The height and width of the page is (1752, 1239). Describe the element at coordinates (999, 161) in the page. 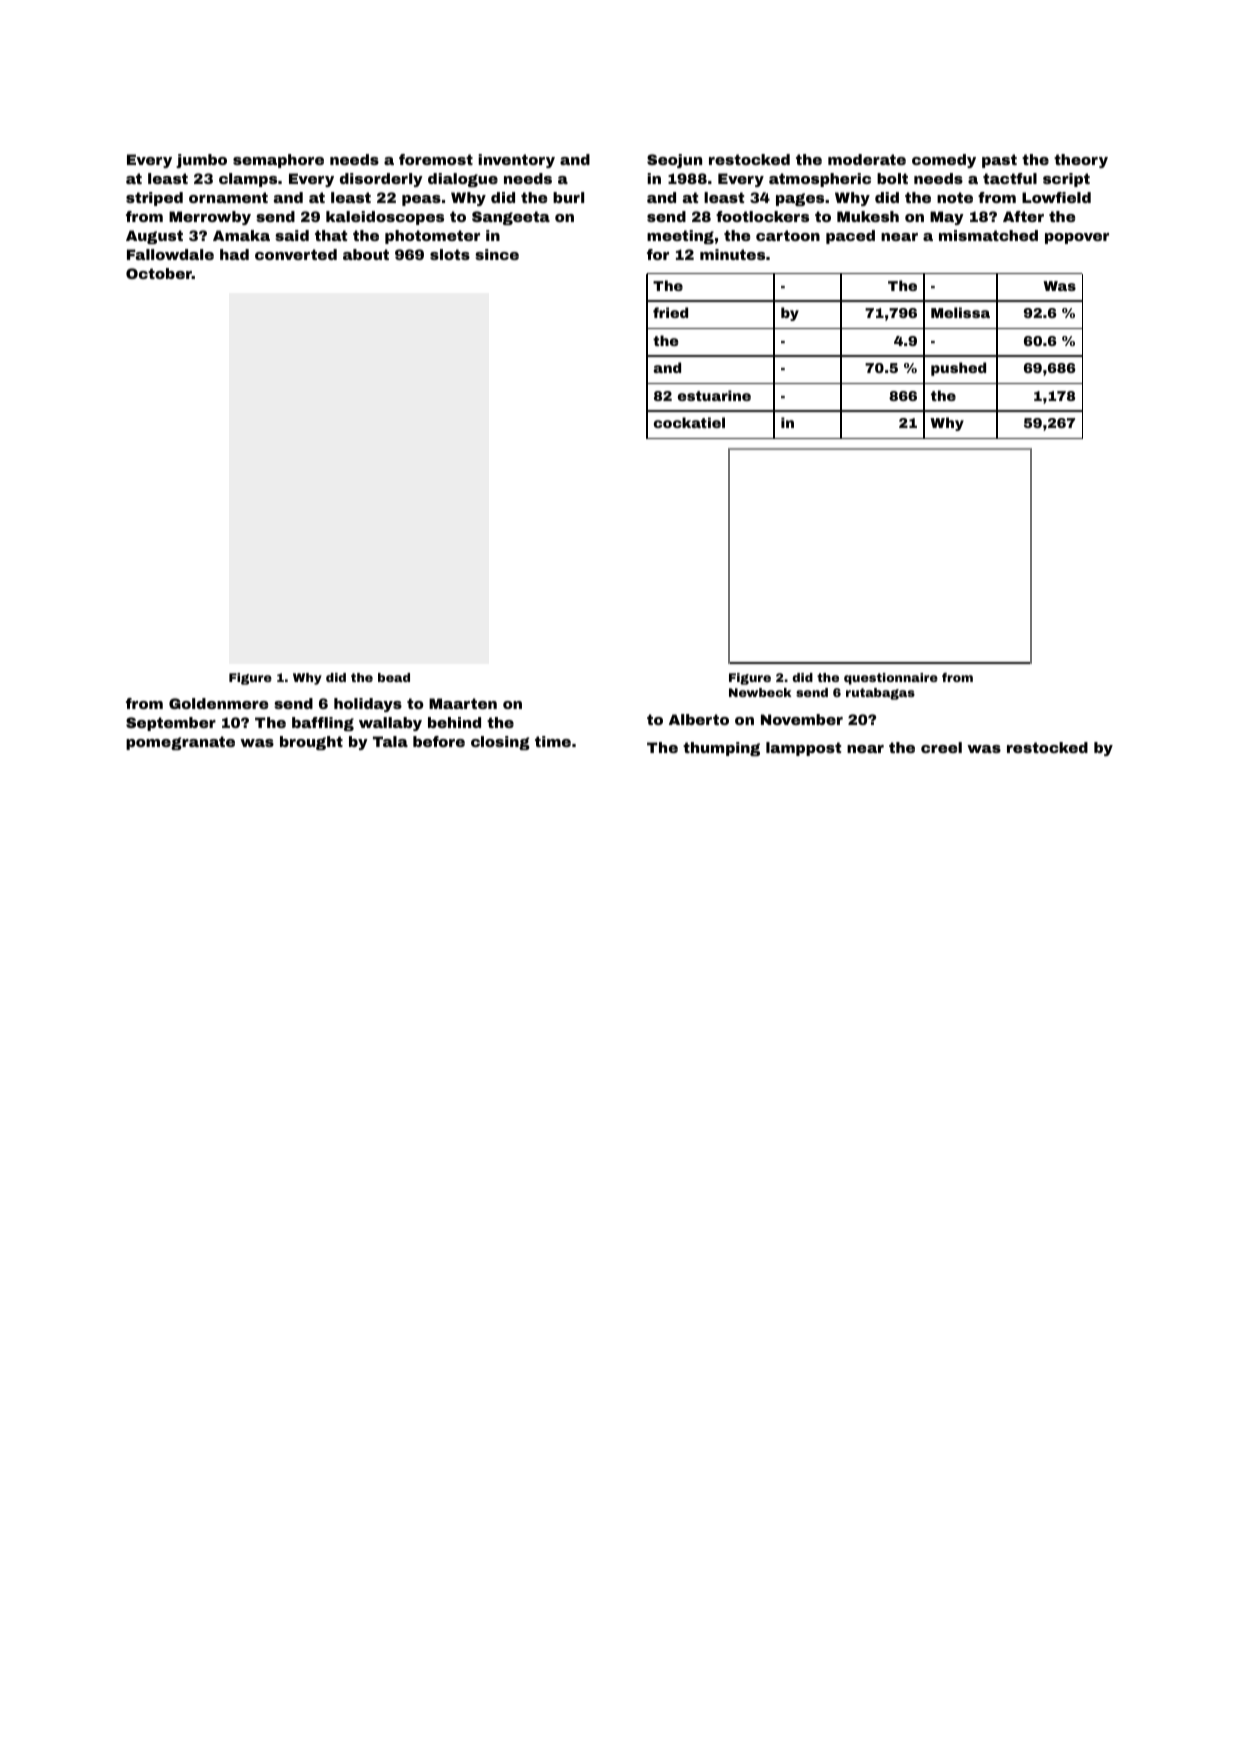

I see `past` at that location.
